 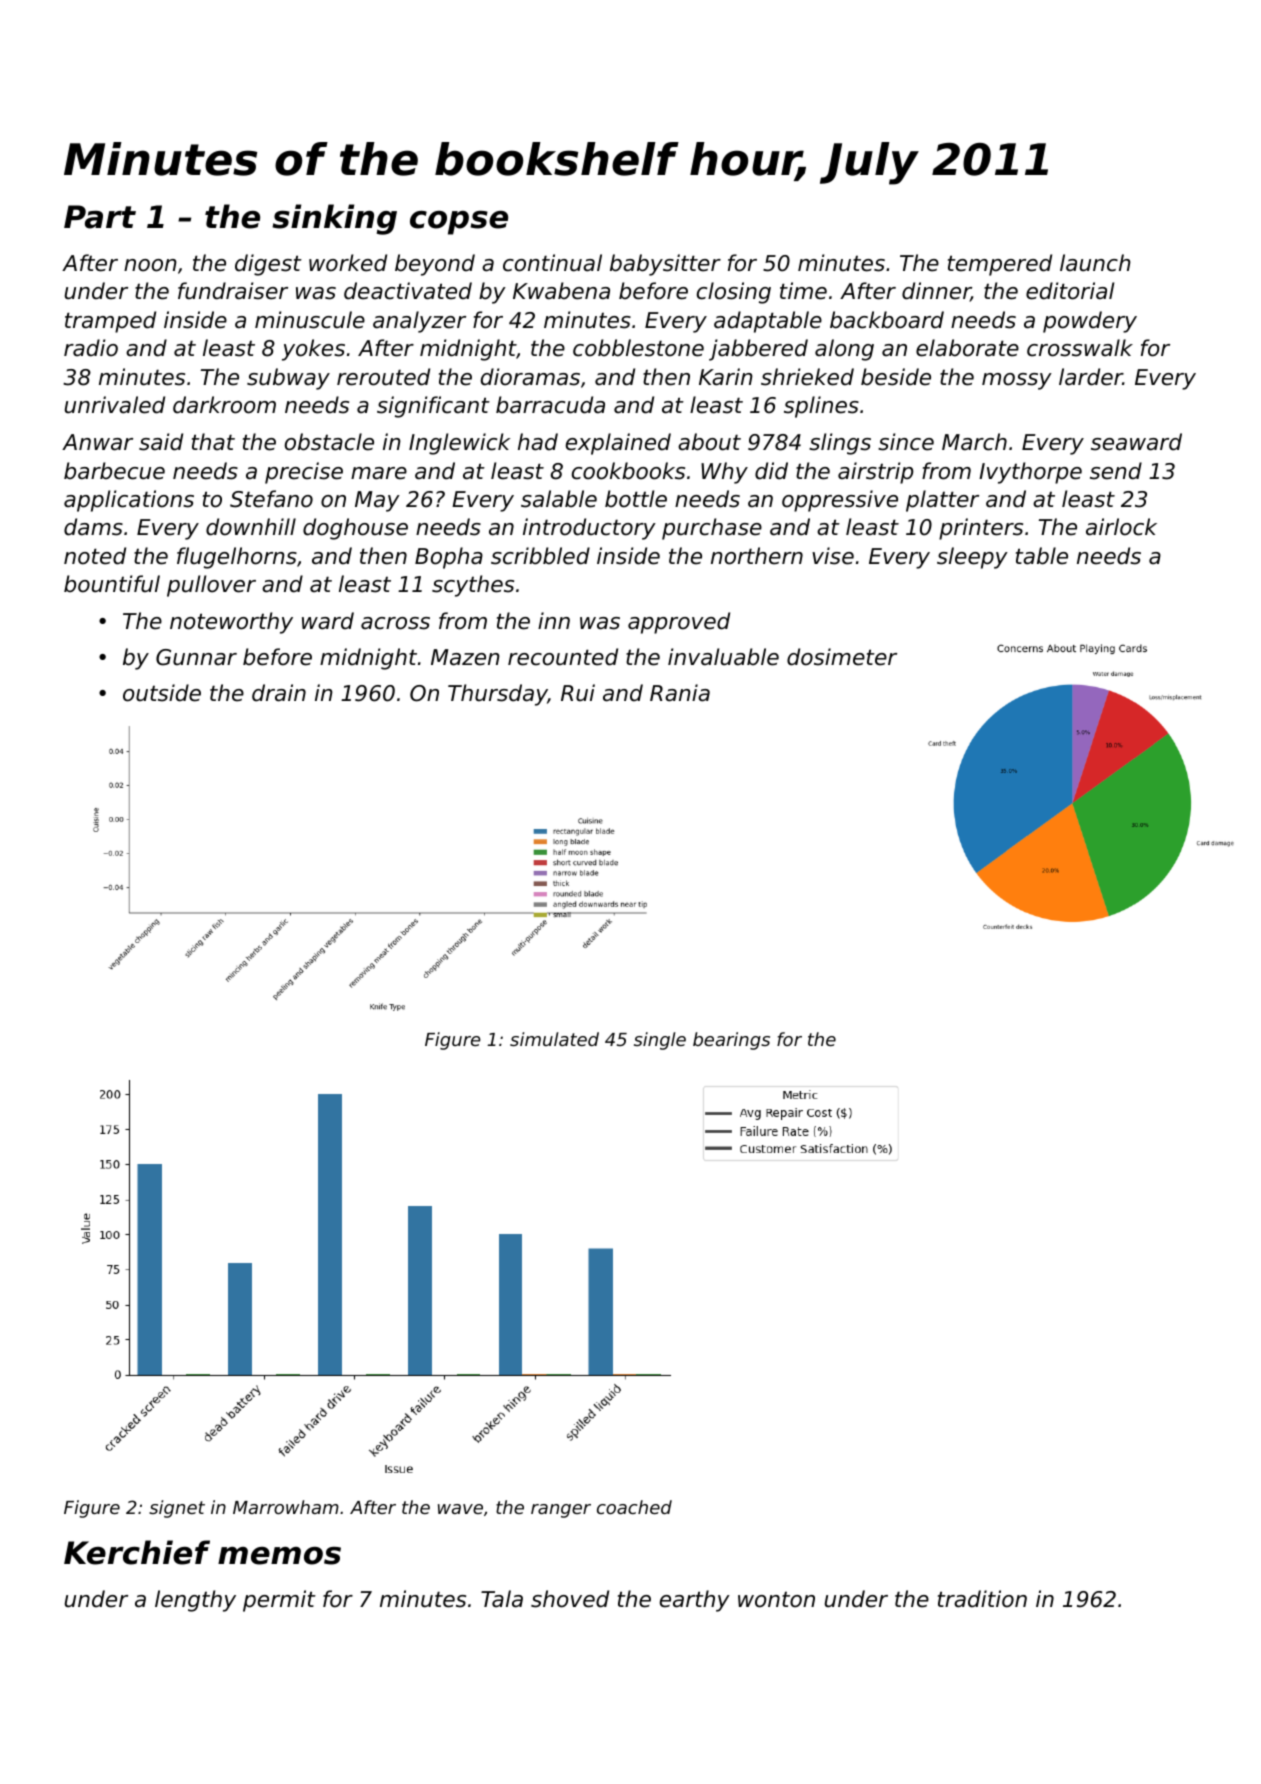 I want to click on darkroom, so click(x=224, y=405).
